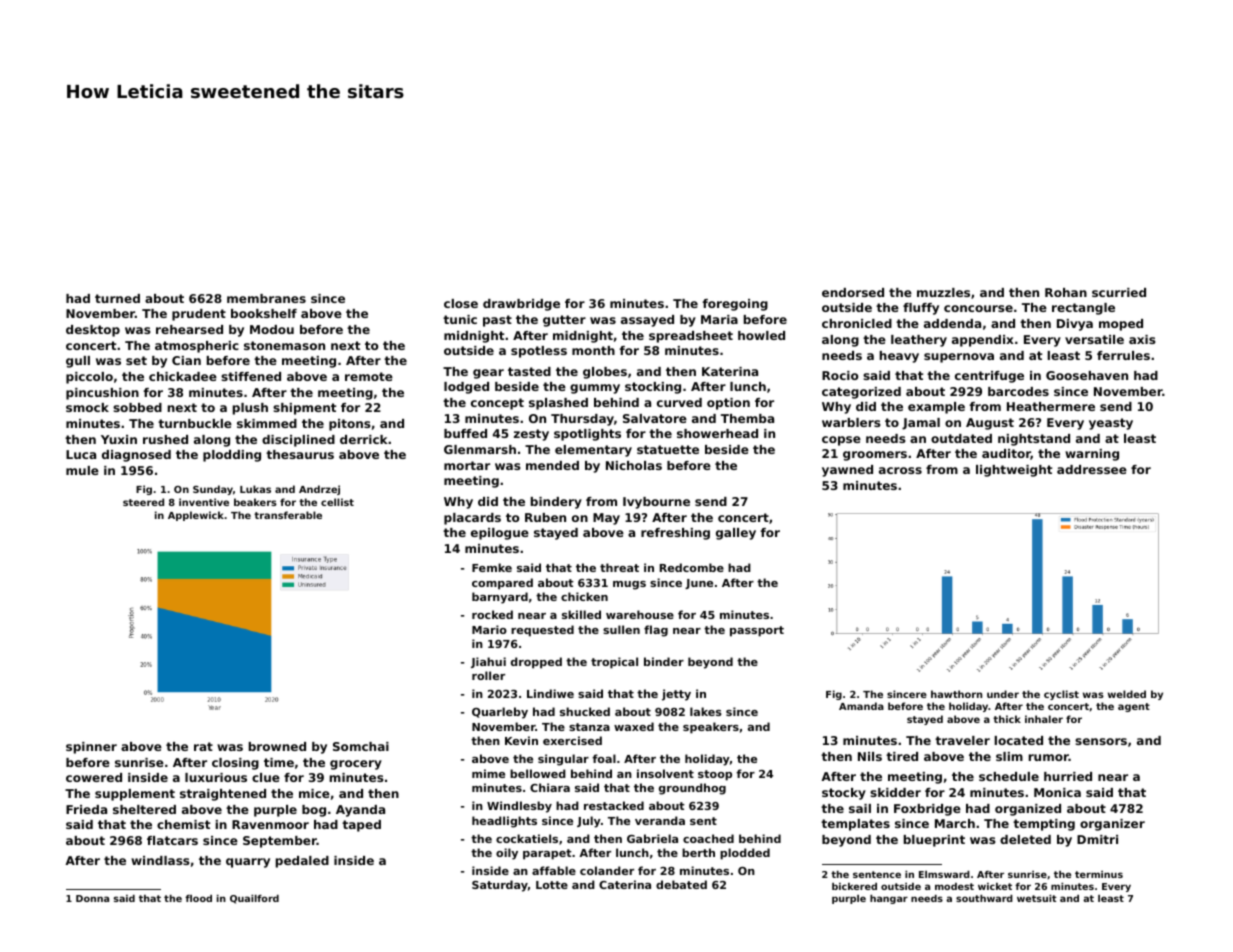 This screenshot has height=952, width=1233. What do you see at coordinates (652, 838) in the screenshot?
I see `Gabriela` at bounding box center [652, 838].
